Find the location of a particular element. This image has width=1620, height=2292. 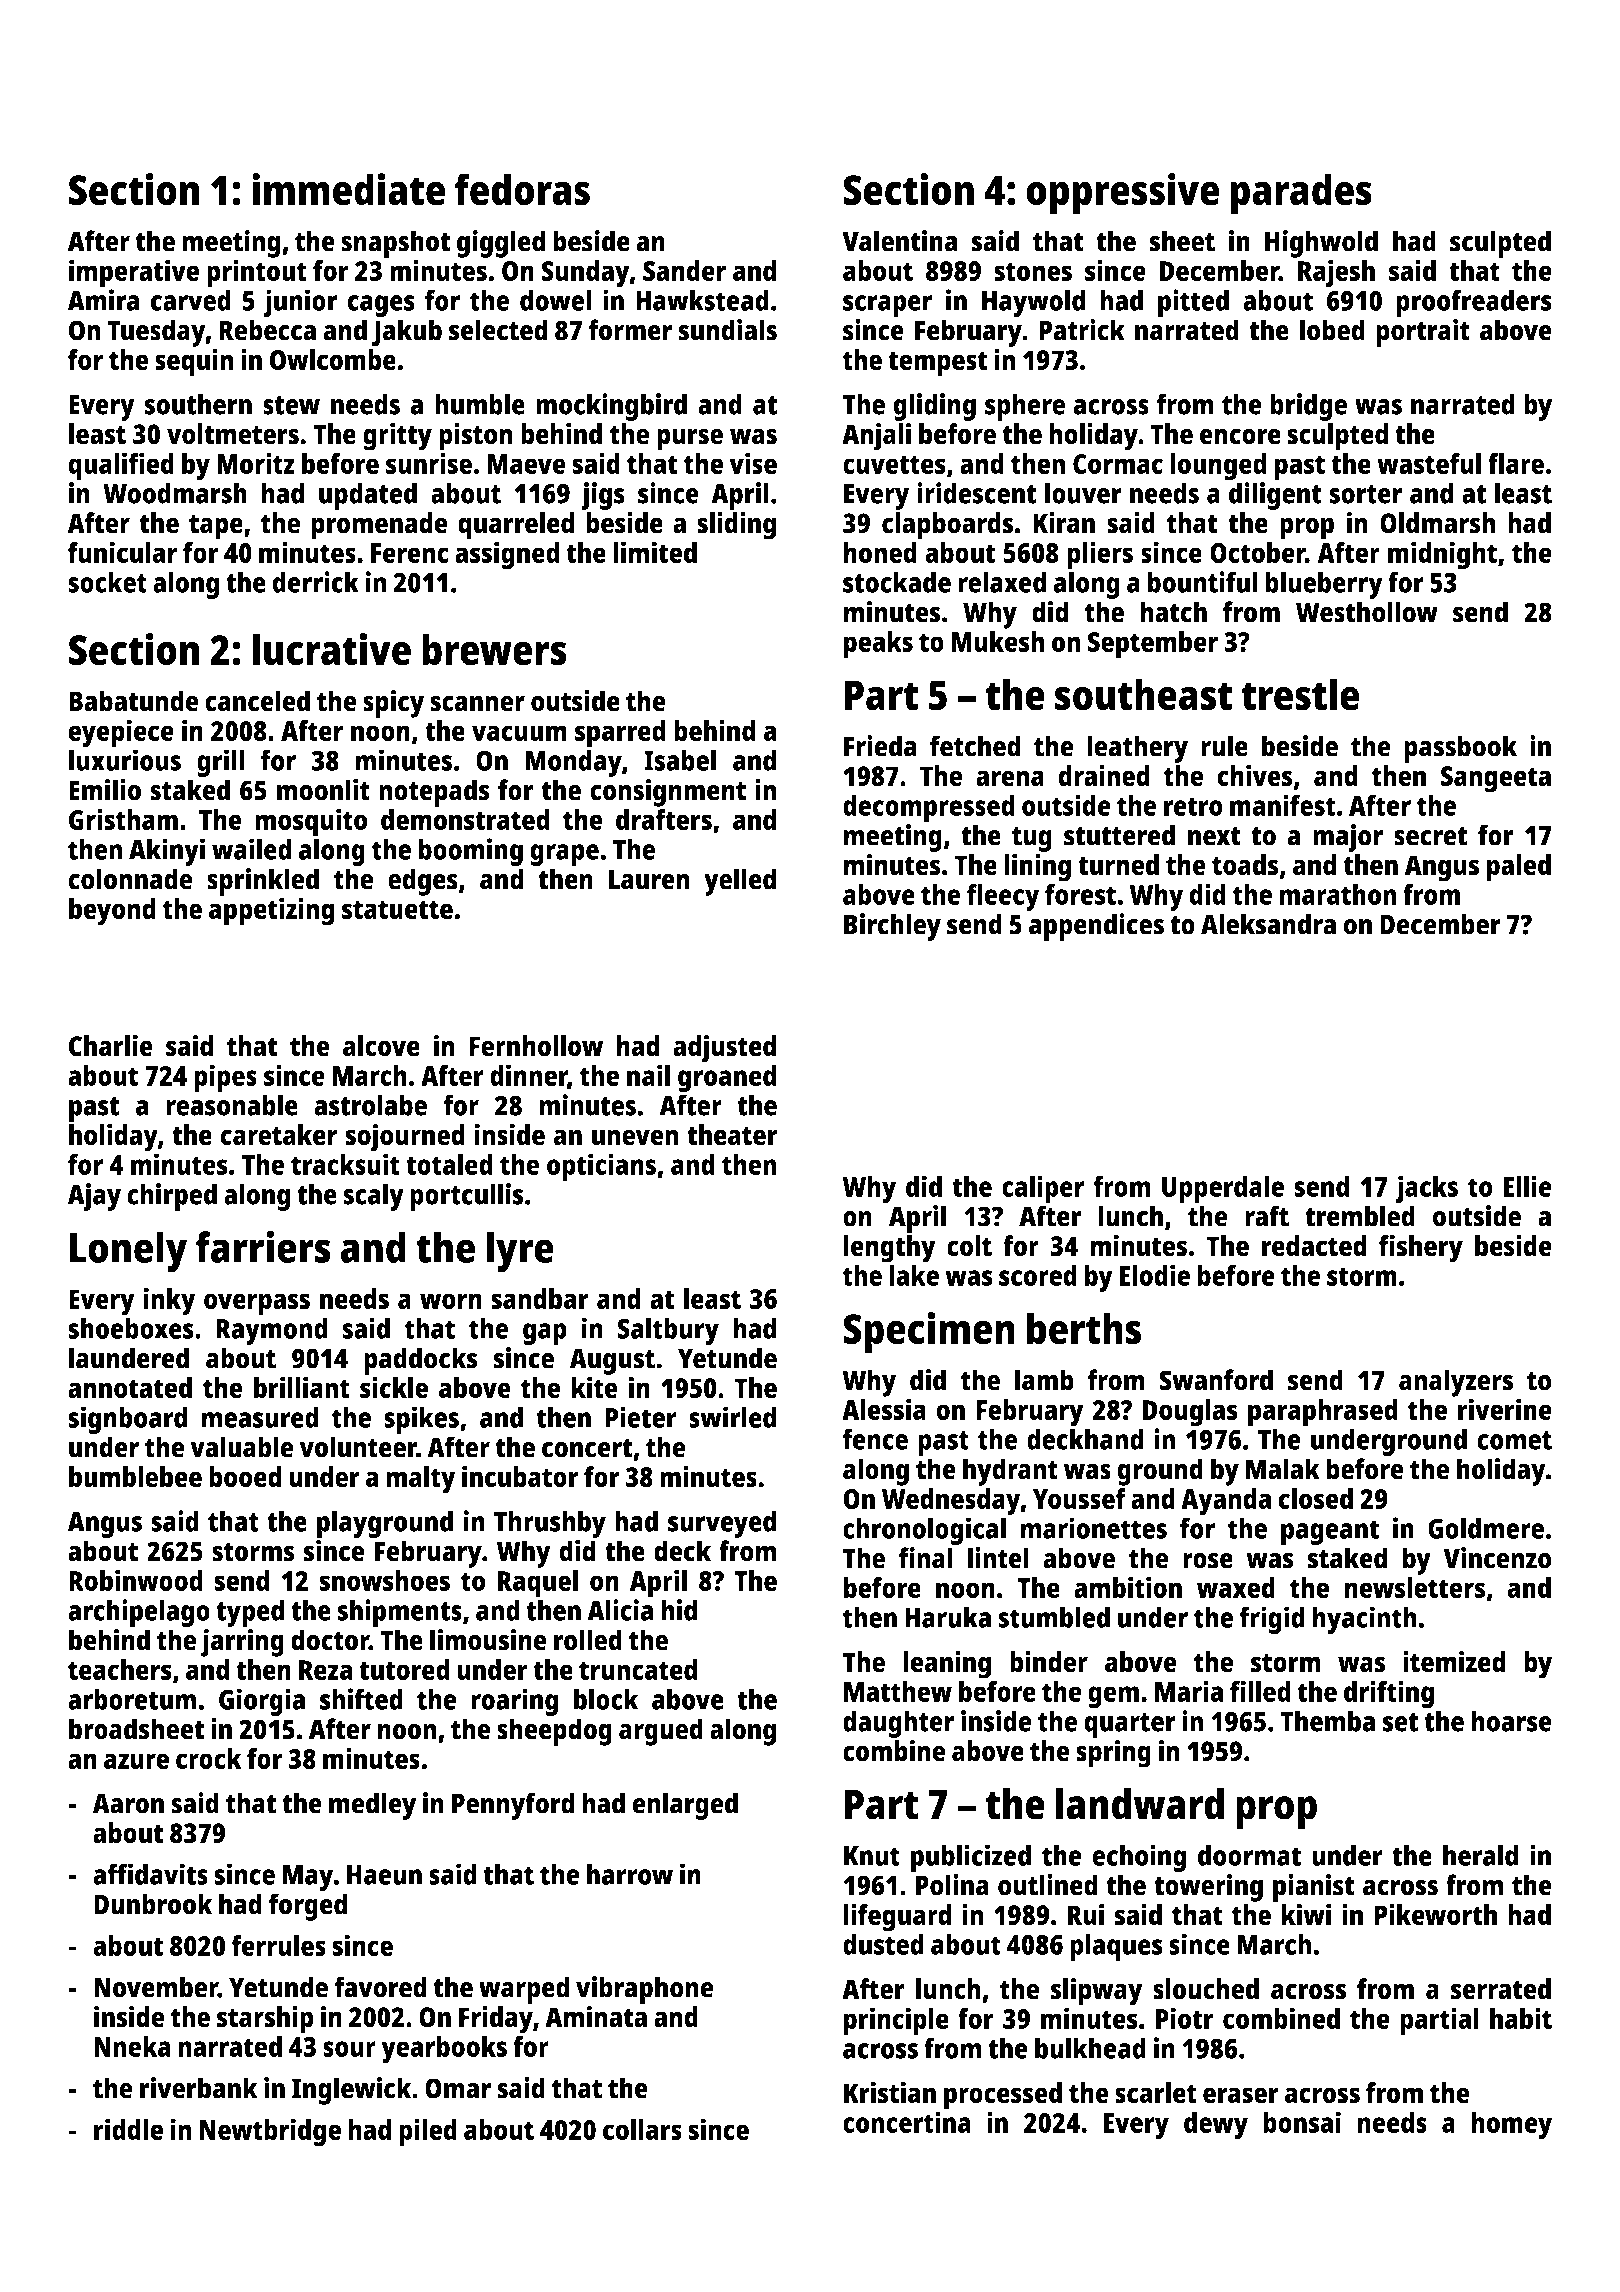

Inglewick is located at coordinates (351, 2091).
